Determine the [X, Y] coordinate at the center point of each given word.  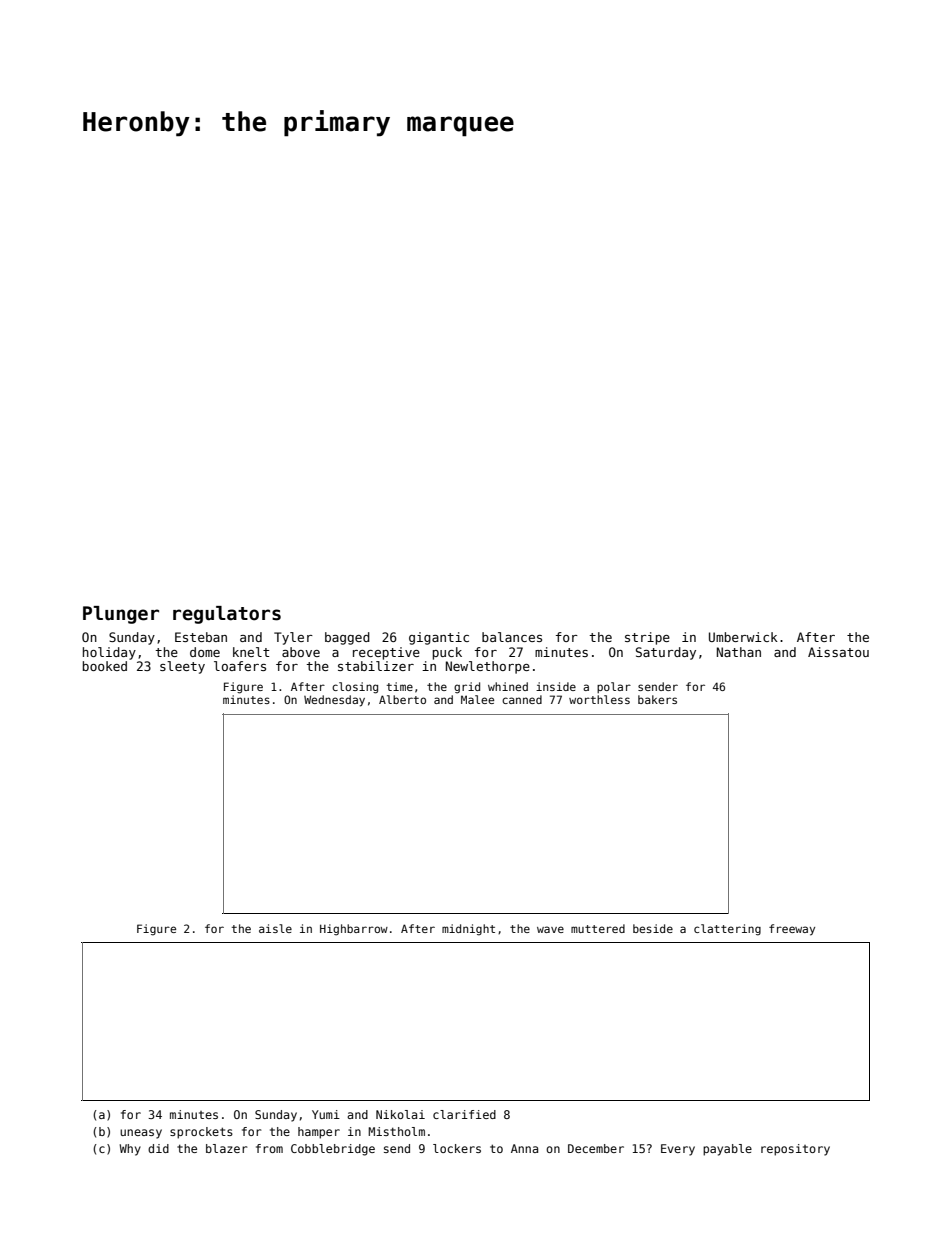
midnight [468, 930]
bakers [657, 699]
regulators [227, 615]
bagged [347, 638]
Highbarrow [354, 930]
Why [130, 1150]
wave [550, 929]
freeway [792, 930]
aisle [275, 928]
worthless [599, 699]
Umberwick [743, 637]
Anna [524, 1148]
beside [653, 928]
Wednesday [334, 701]
